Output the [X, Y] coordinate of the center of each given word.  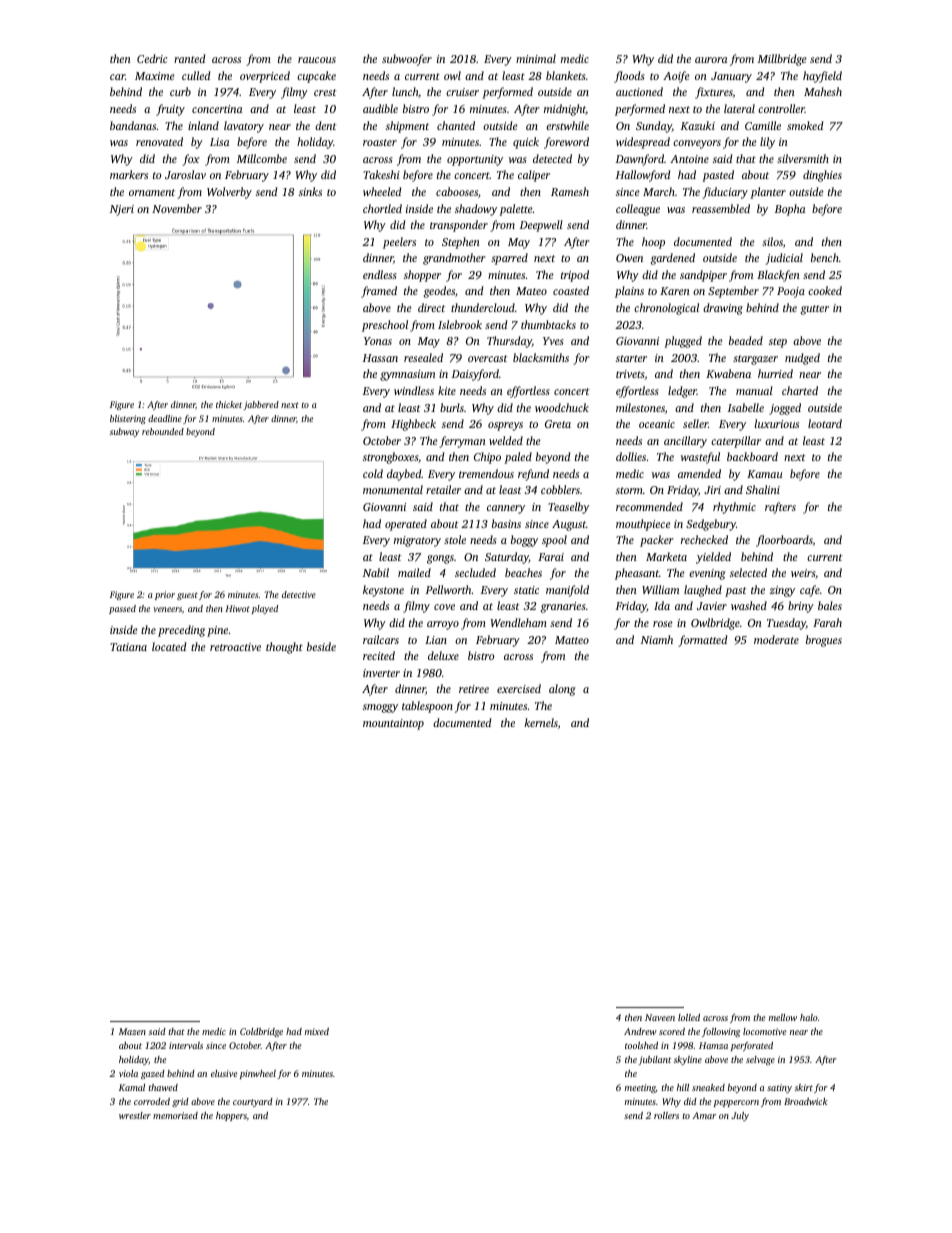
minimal [536, 58]
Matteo [572, 640]
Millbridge [782, 60]
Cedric [152, 58]
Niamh [657, 639]
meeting [640, 1088]
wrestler [135, 1115]
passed [122, 609]
